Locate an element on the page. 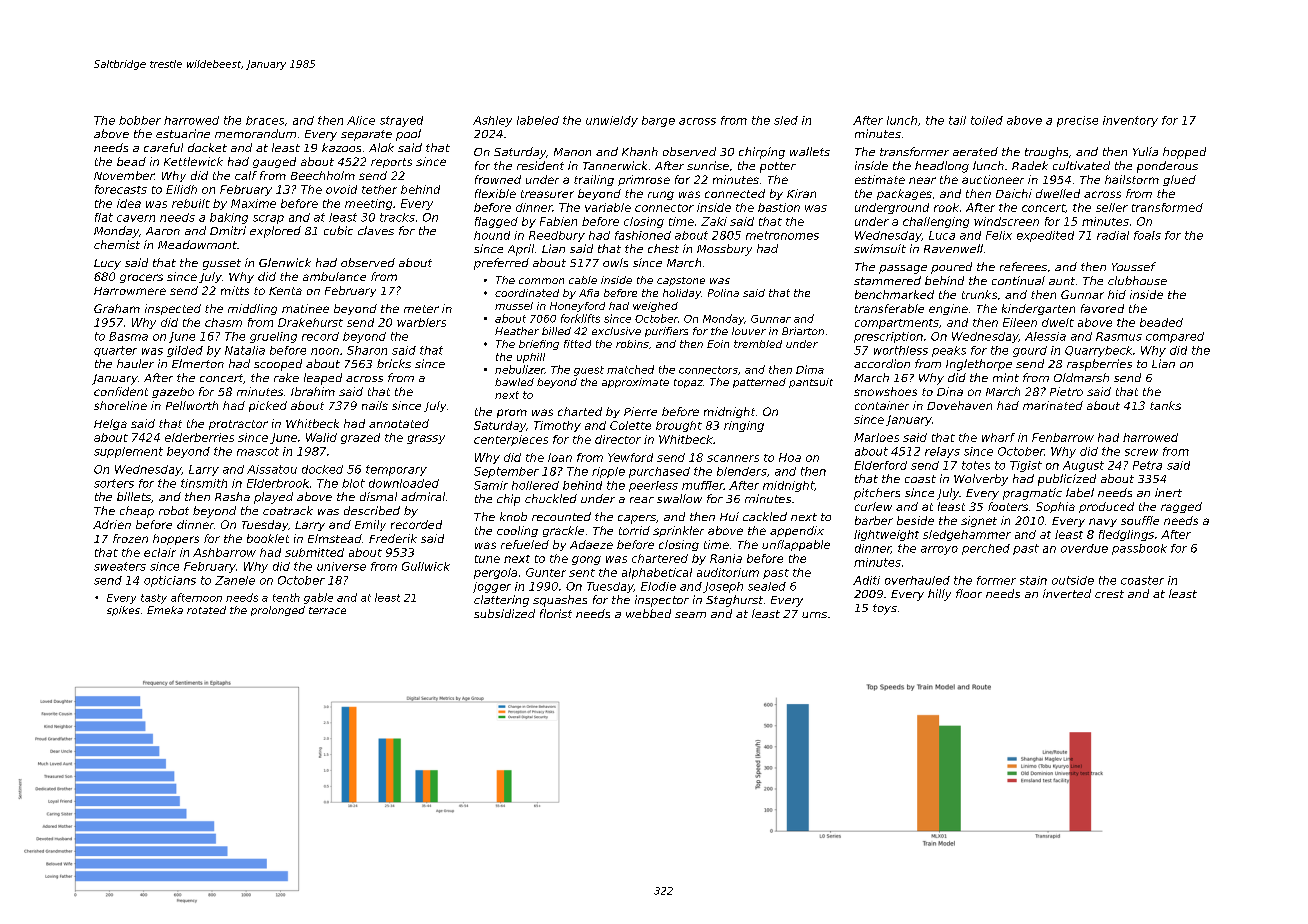  bobber is located at coordinates (140, 120).
